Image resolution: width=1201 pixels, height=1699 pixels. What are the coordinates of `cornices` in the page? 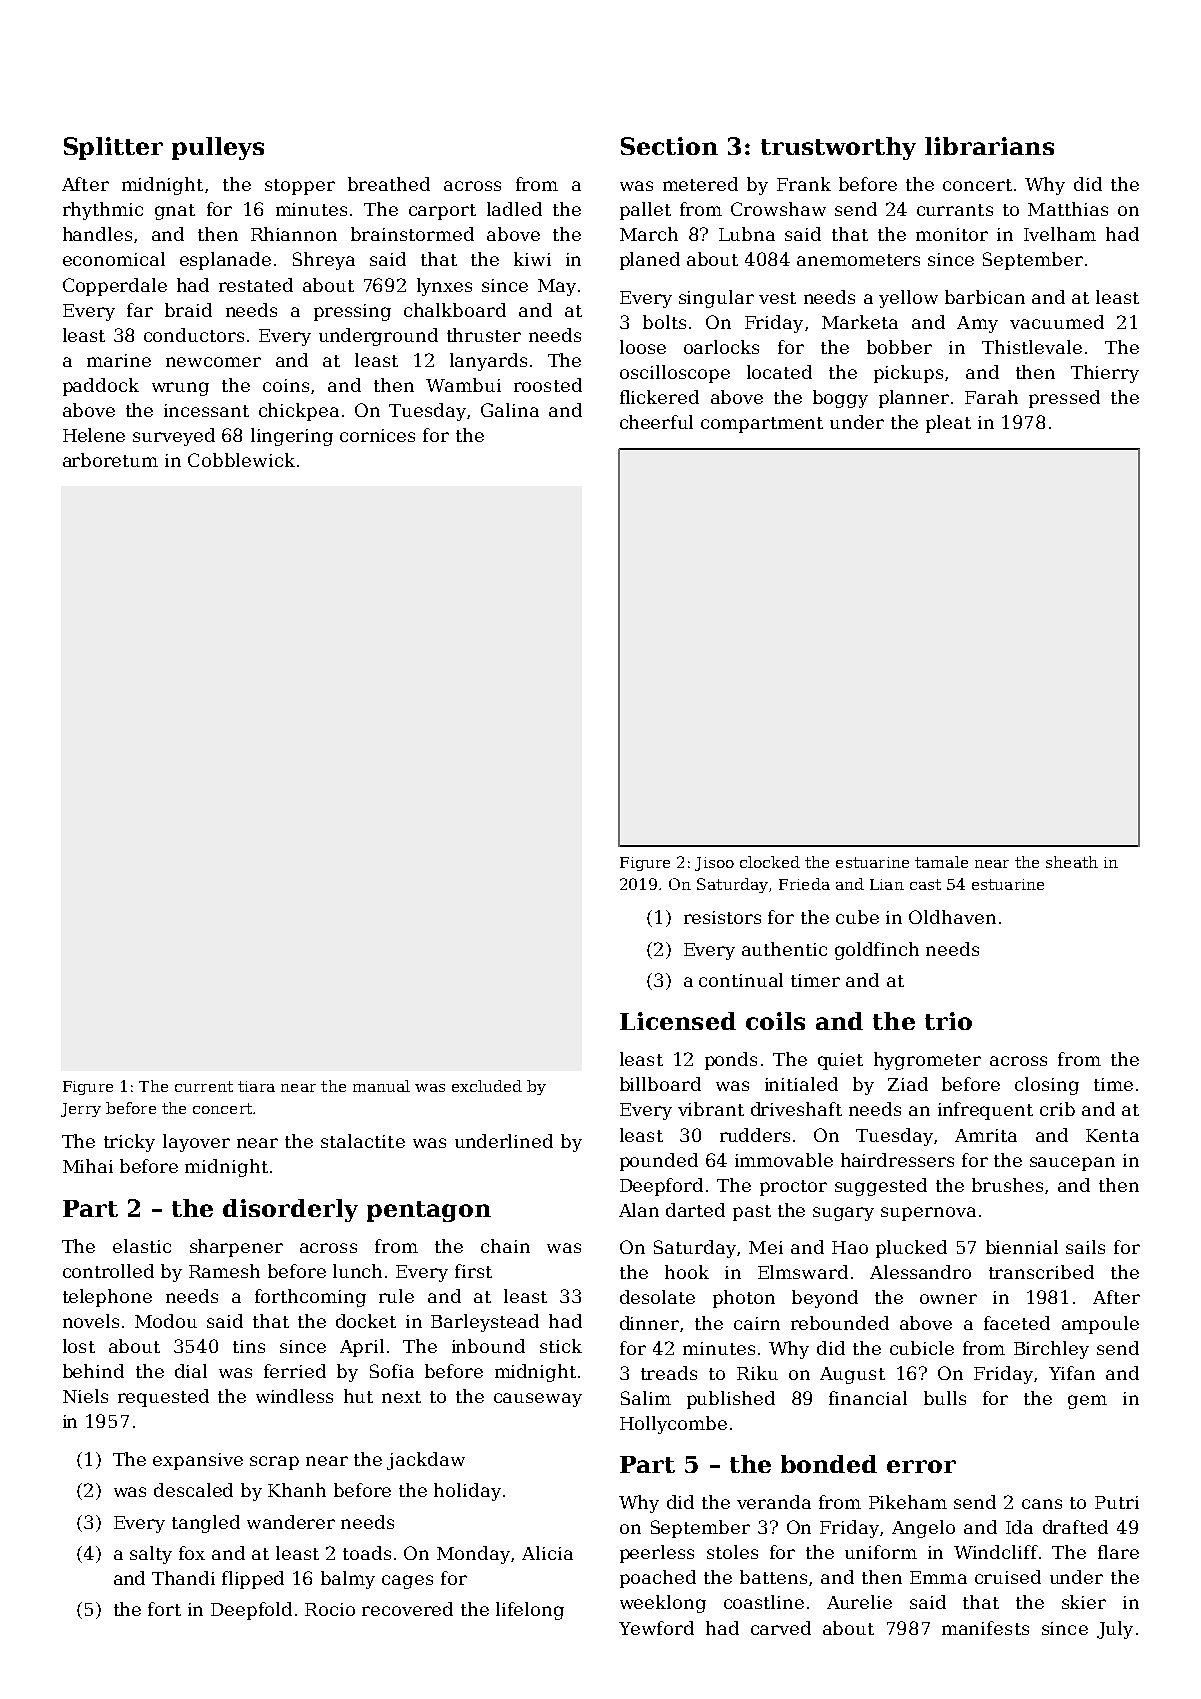 It's located at (377, 435).
